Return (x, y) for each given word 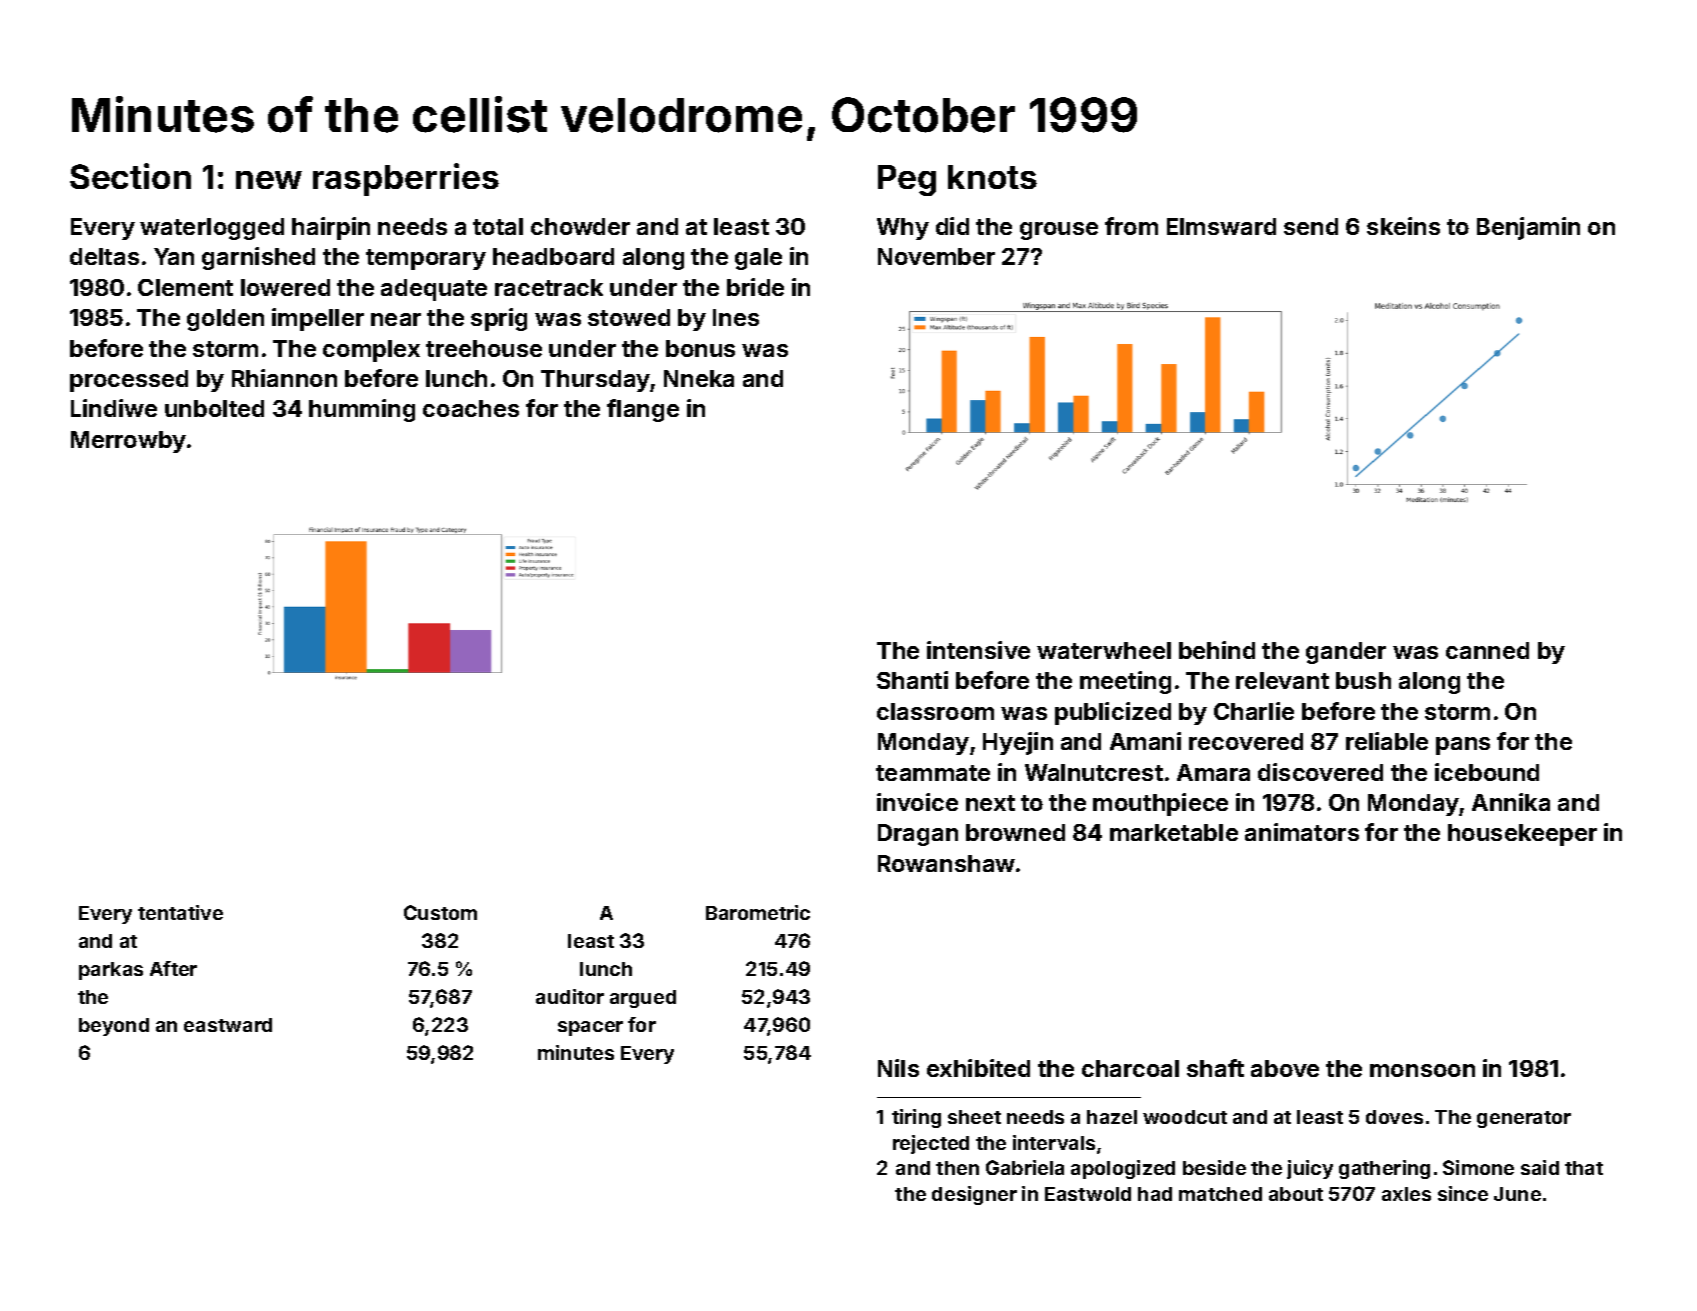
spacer (590, 1028)
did (952, 226)
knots (992, 177)
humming (362, 410)
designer (974, 1195)
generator (1524, 1119)
